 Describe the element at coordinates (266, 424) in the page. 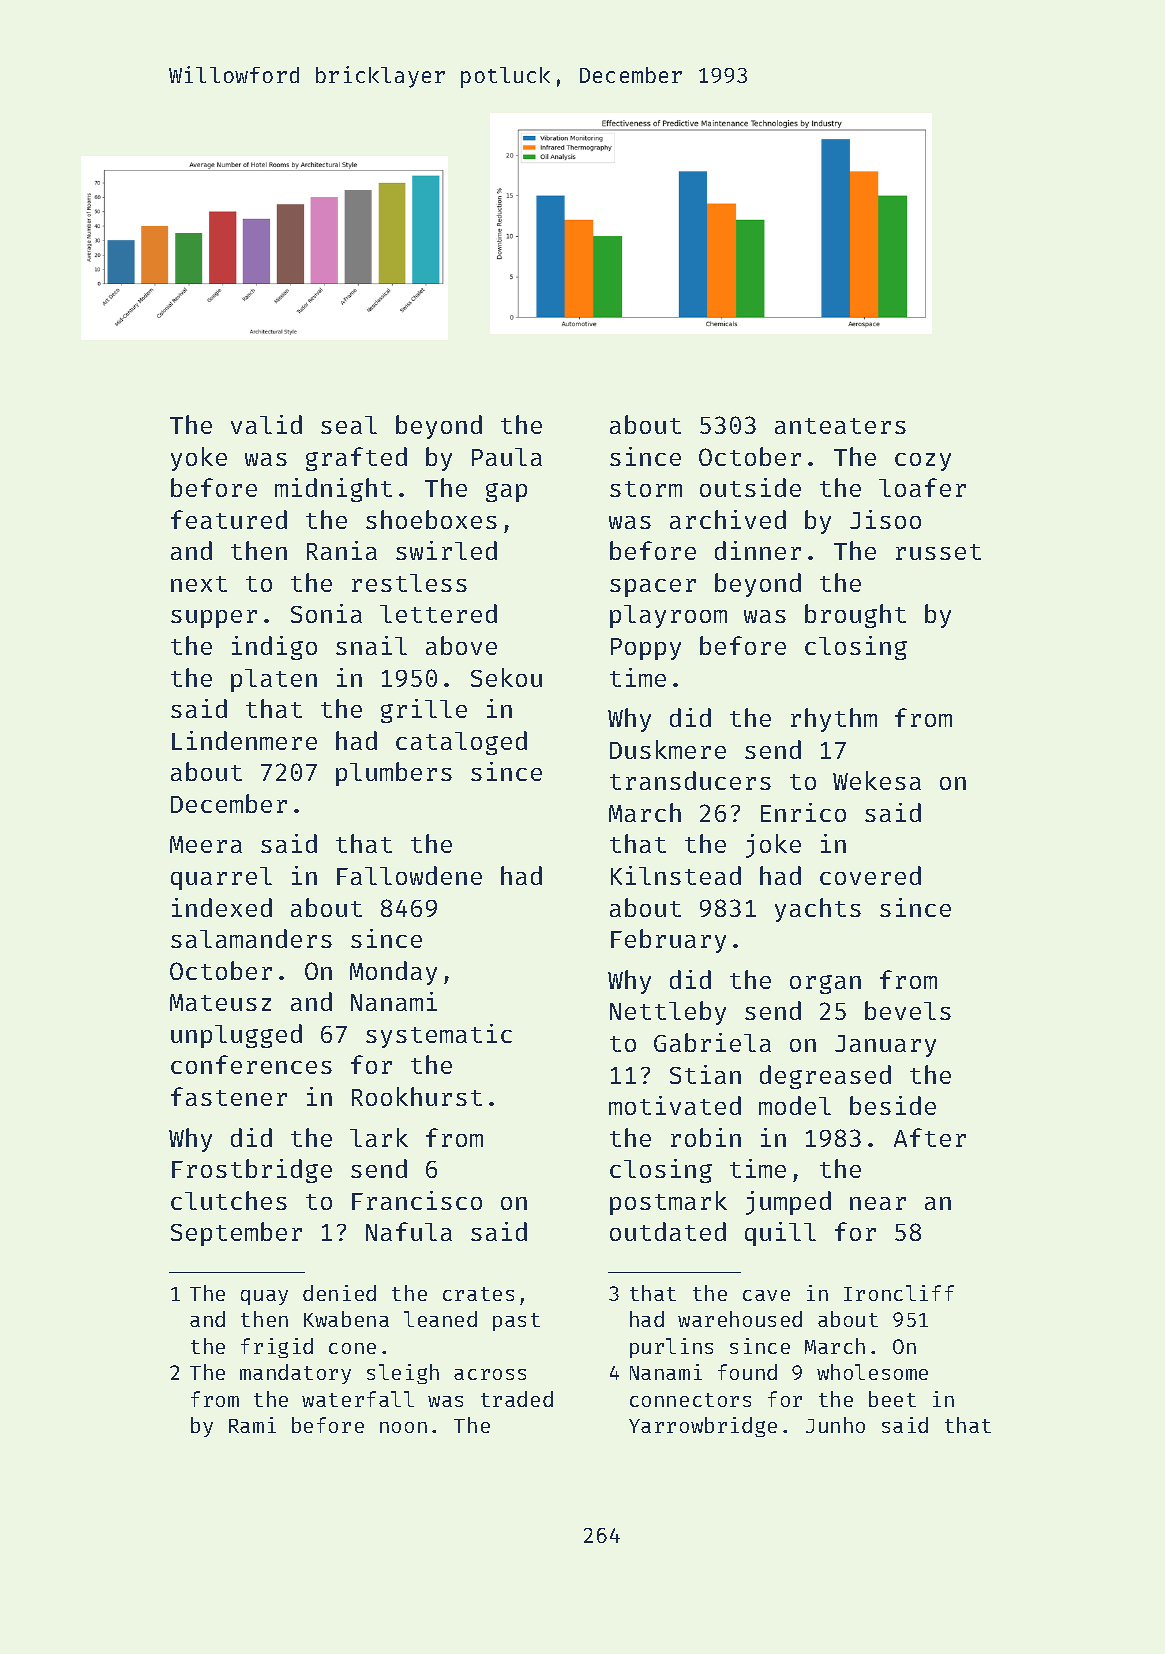

I see `valid` at that location.
